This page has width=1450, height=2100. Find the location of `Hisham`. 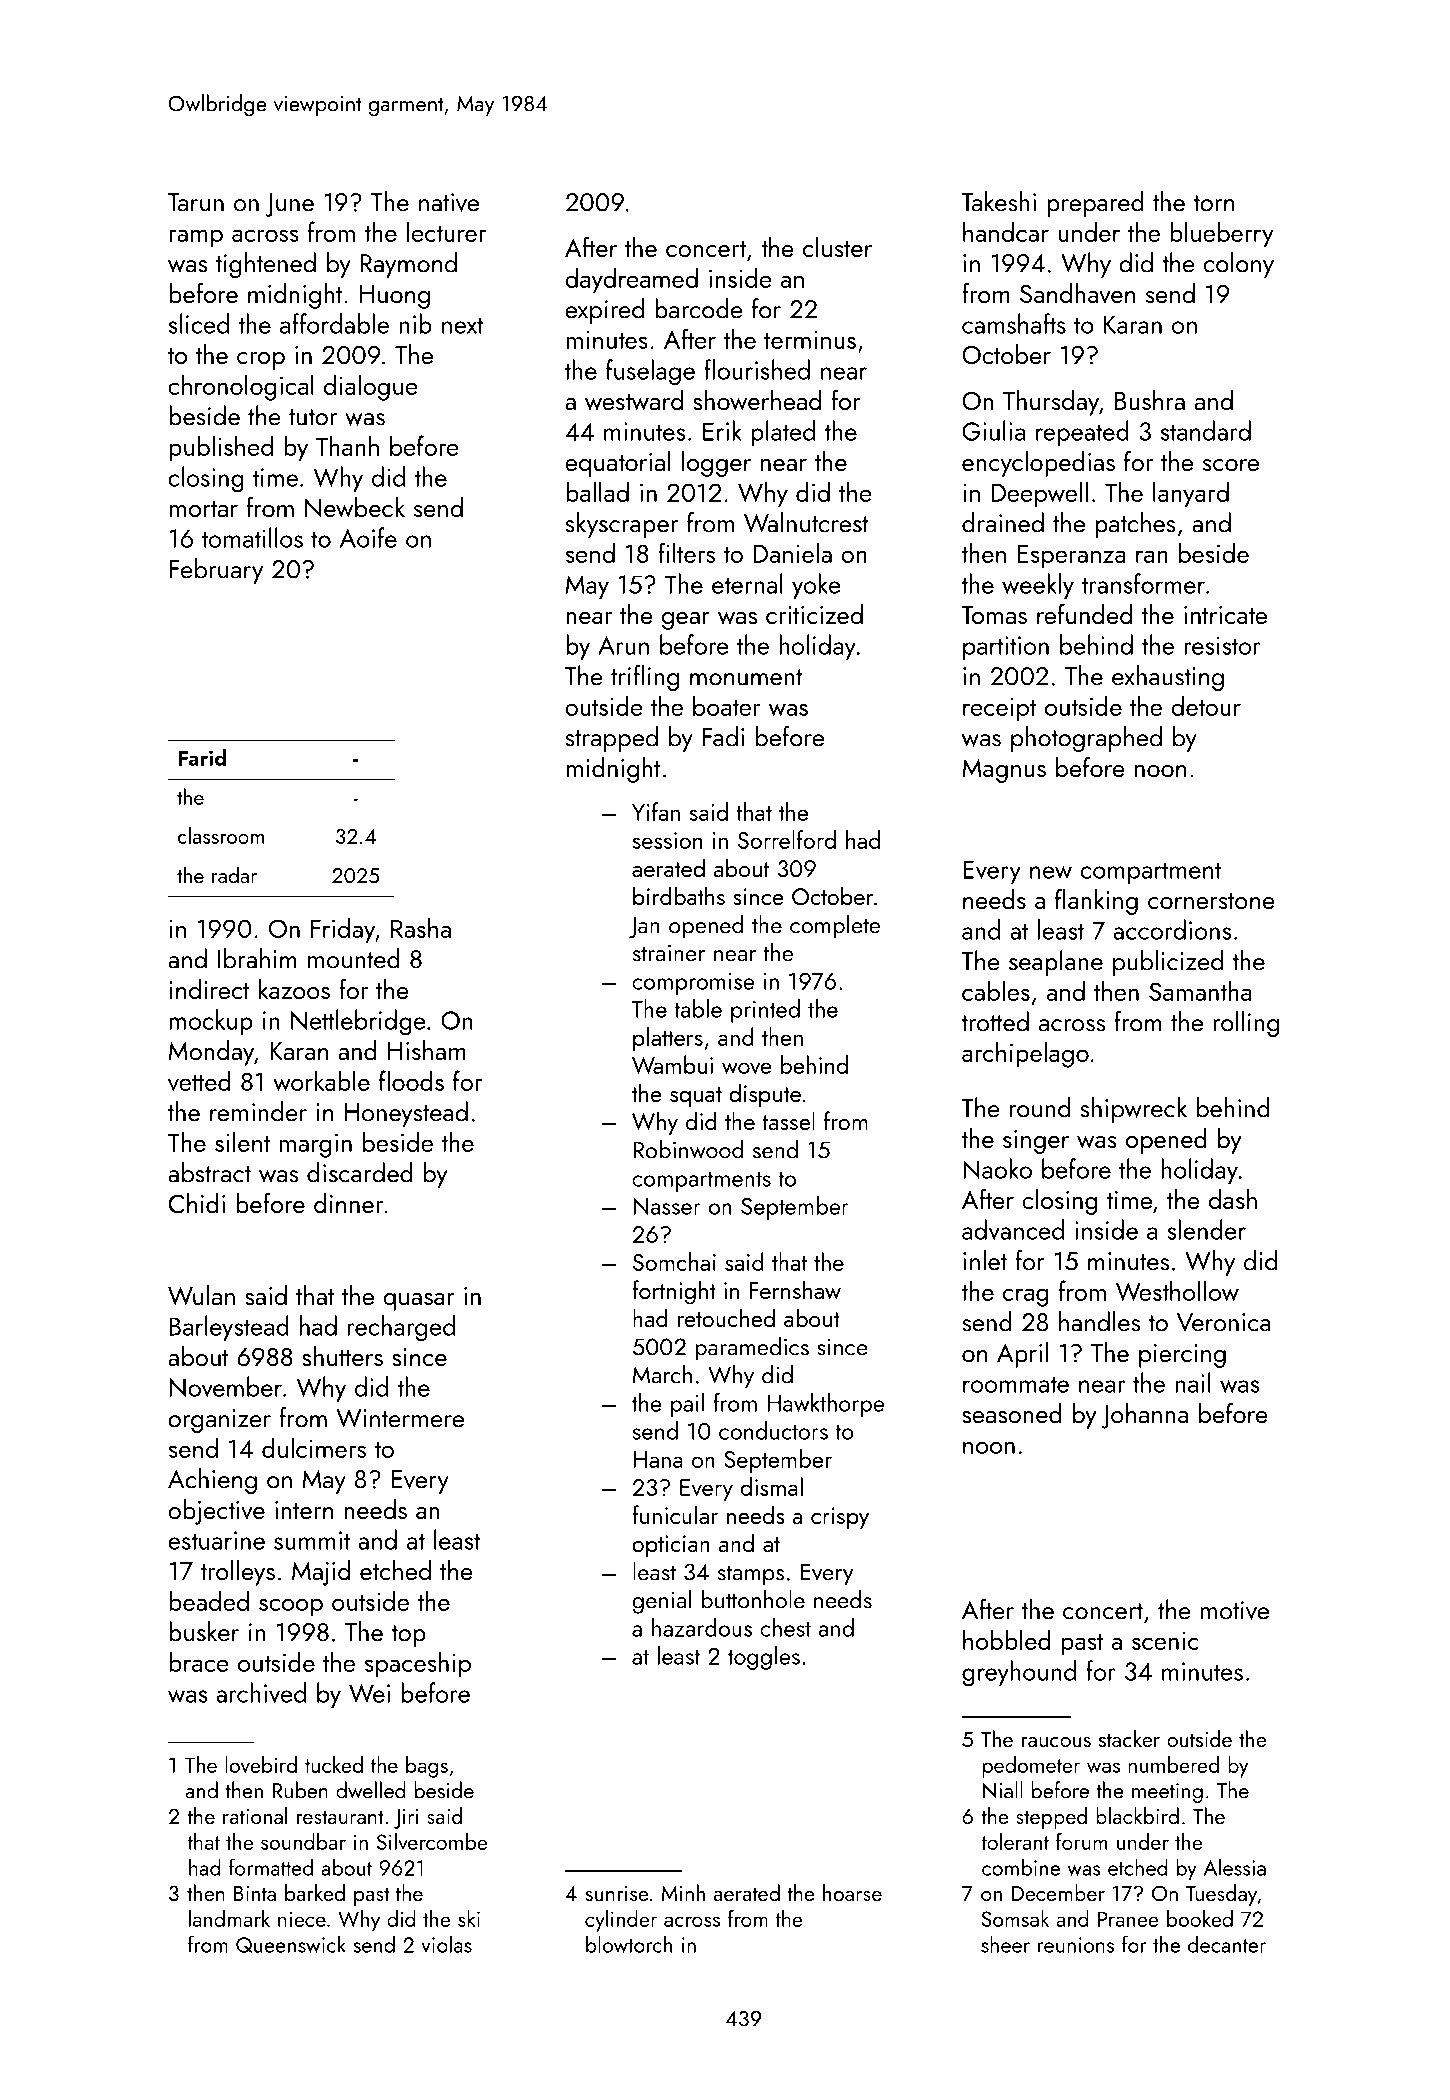

Hisham is located at coordinates (427, 1050).
